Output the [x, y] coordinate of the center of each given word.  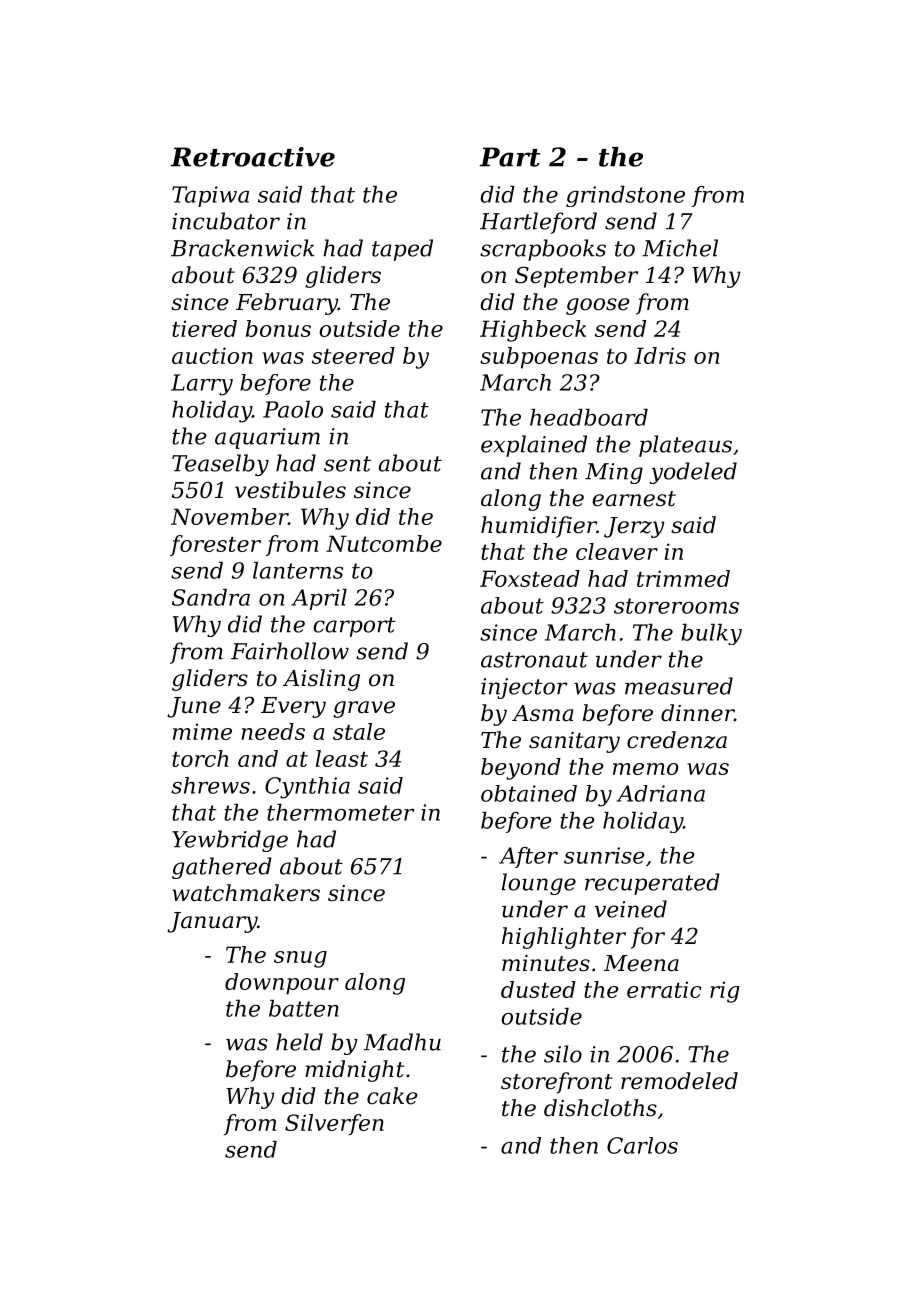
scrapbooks [543, 250]
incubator [226, 221]
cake [392, 1096]
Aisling [321, 680]
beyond [521, 769]
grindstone [625, 196]
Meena [641, 963]
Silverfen [334, 1124]
